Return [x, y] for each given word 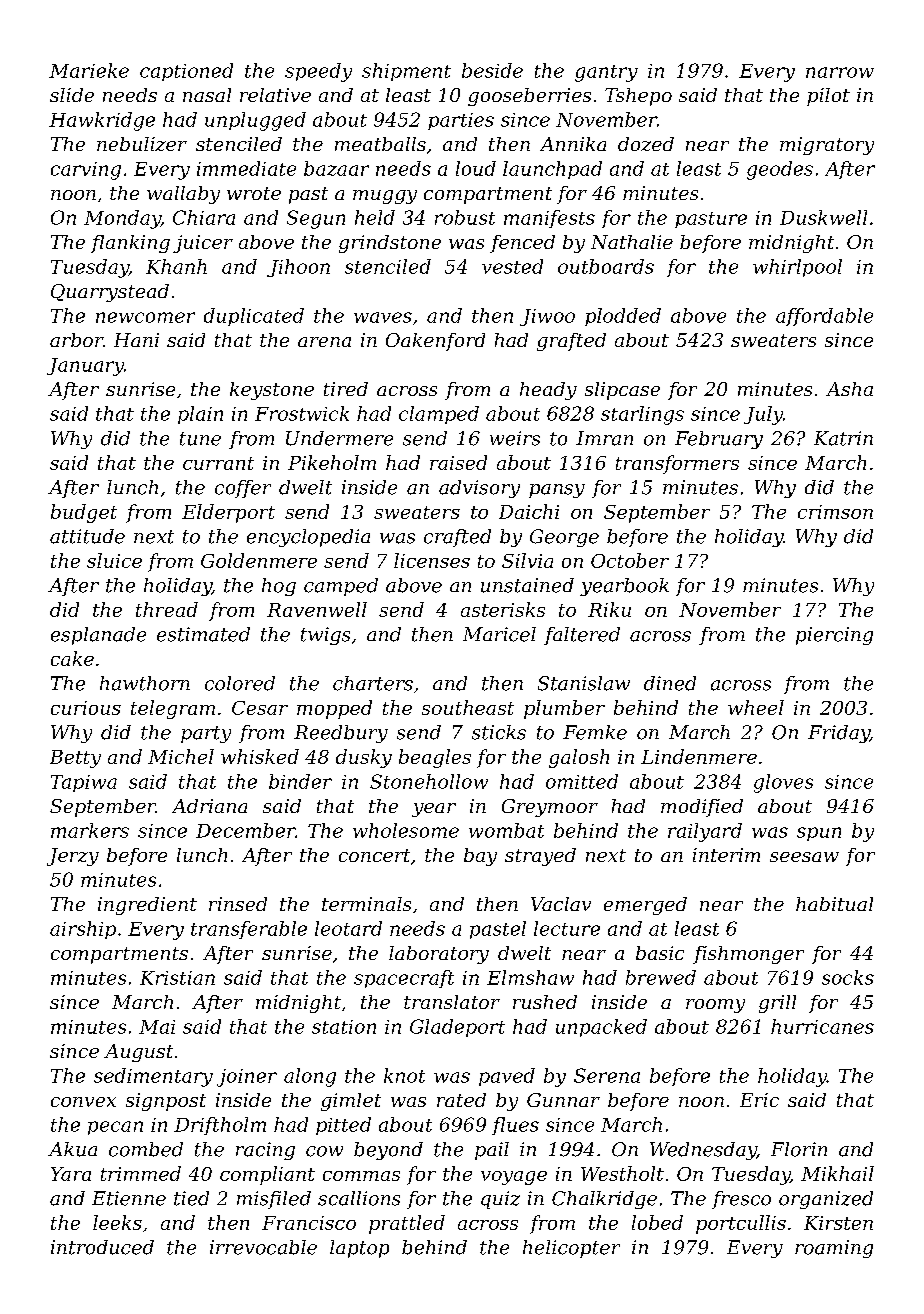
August [138, 1053]
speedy [318, 72]
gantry [606, 73]
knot [404, 1075]
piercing [834, 636]
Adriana [209, 806]
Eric [759, 1100]
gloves [783, 783]
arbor [76, 340]
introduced [102, 1247]
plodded [623, 317]
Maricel [499, 634]
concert [374, 855]
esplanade [98, 636]
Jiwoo [547, 317]
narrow [840, 72]
